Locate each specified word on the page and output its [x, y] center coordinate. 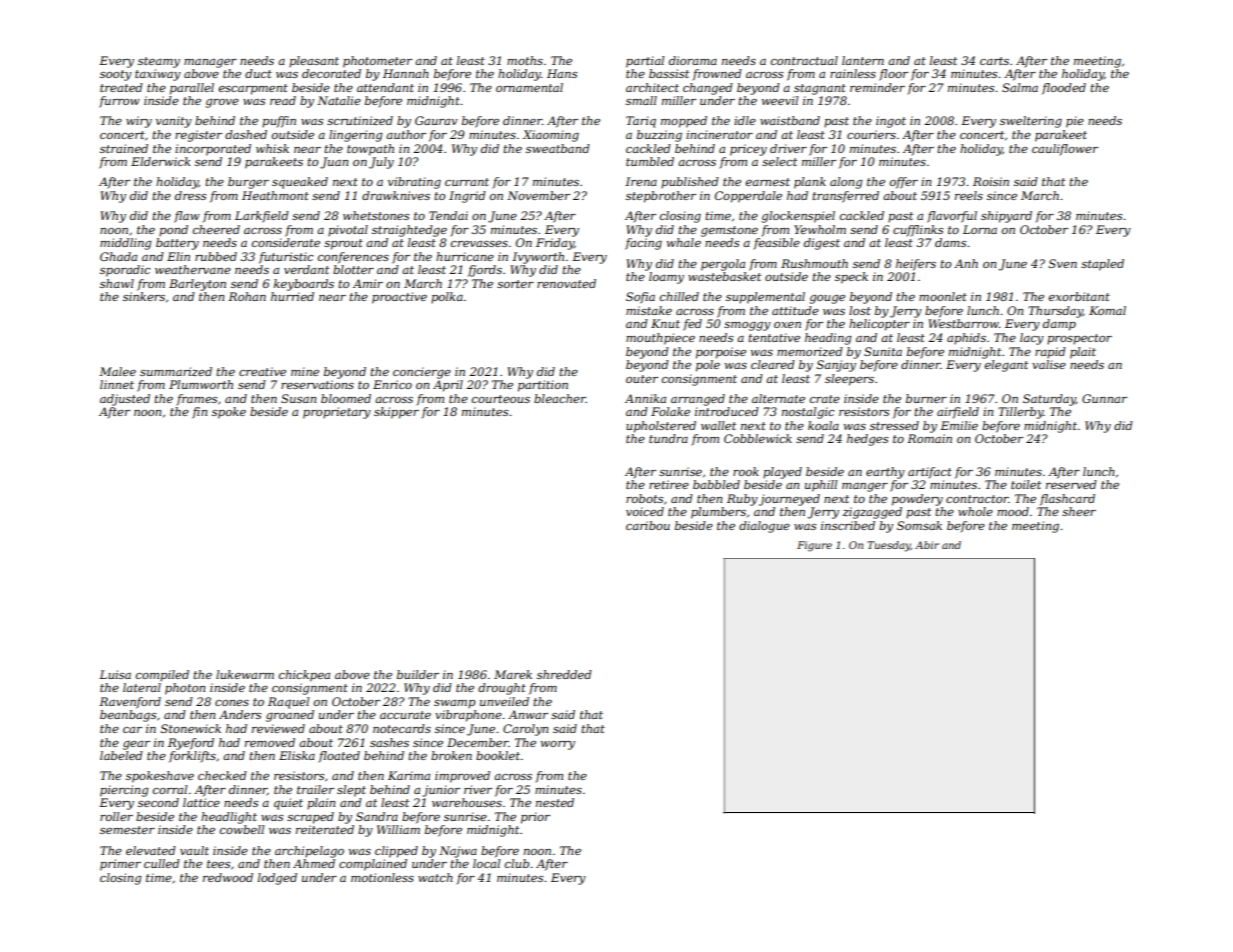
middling [126, 244]
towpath [370, 150]
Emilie [959, 425]
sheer [1079, 511]
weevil [780, 100]
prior [535, 818]
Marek [513, 674]
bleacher [560, 398]
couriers [871, 134]
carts [994, 61]
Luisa [115, 674]
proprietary [337, 413]
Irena [641, 181]
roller [116, 816]
